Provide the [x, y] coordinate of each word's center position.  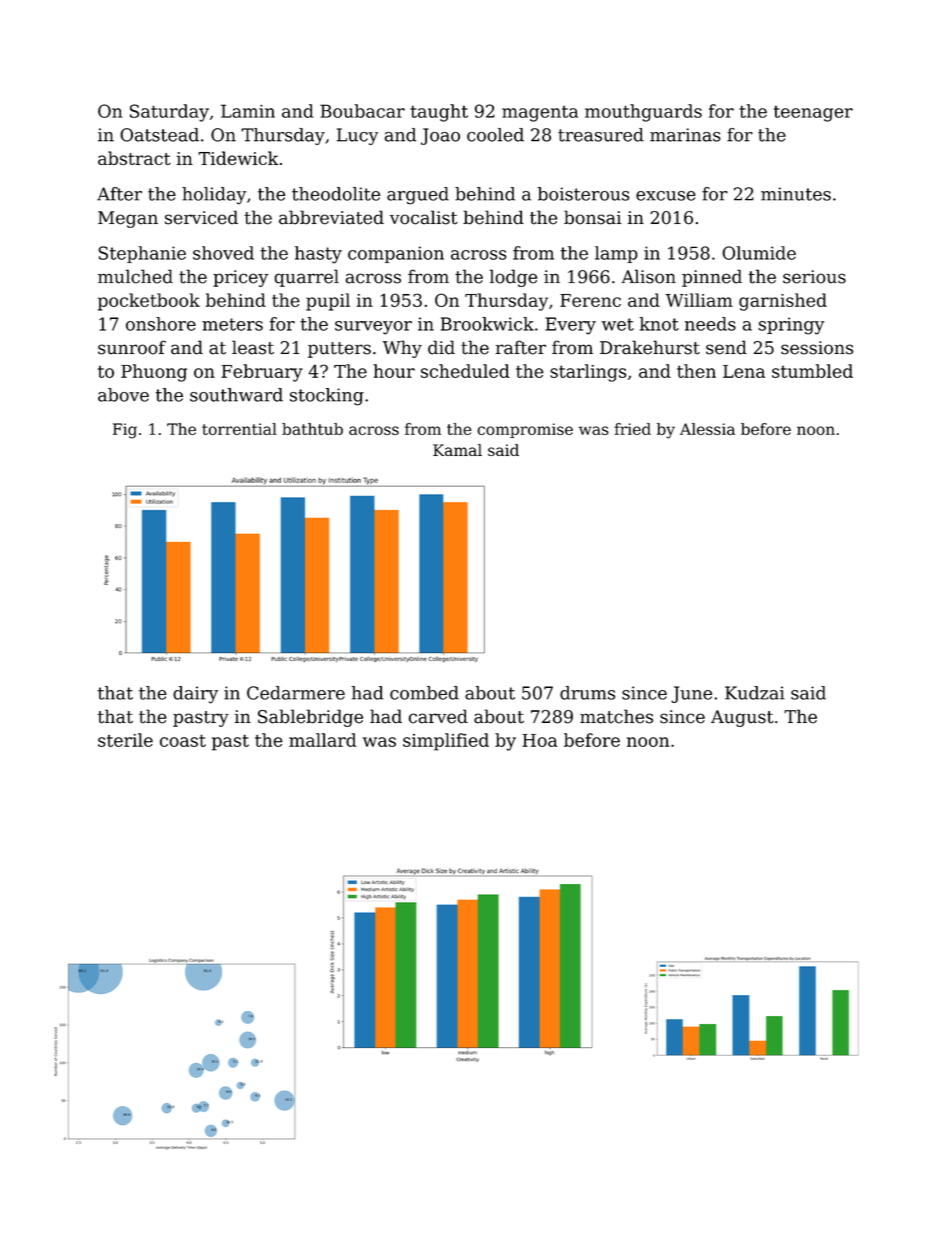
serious [814, 277]
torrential [239, 429]
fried [632, 429]
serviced [201, 217]
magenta [540, 114]
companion [396, 254]
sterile [125, 740]
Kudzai [755, 693]
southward [236, 395]
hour [394, 371]
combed [424, 693]
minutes [796, 194]
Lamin [248, 111]
